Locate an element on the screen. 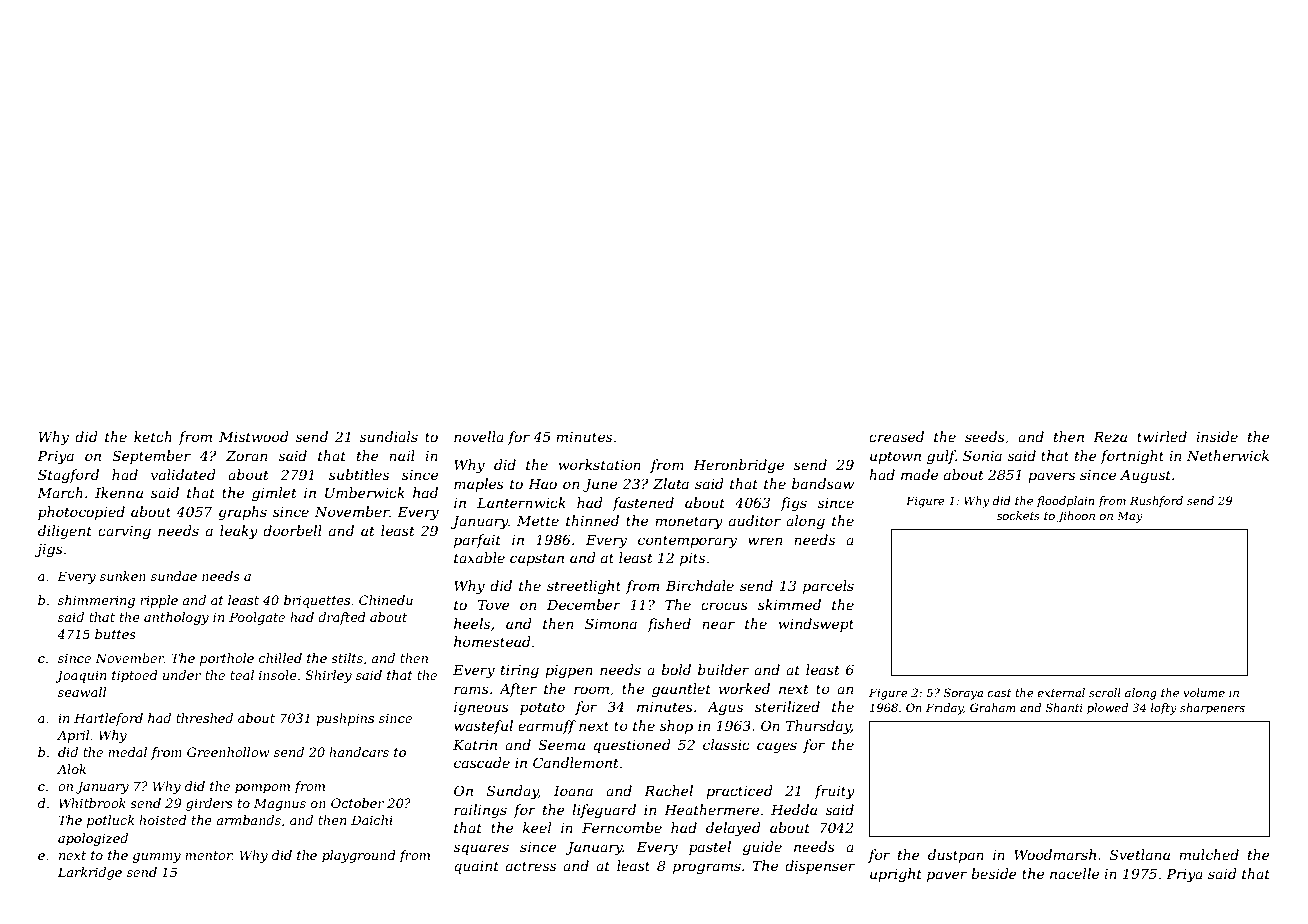  Ikenna is located at coordinates (119, 492).
